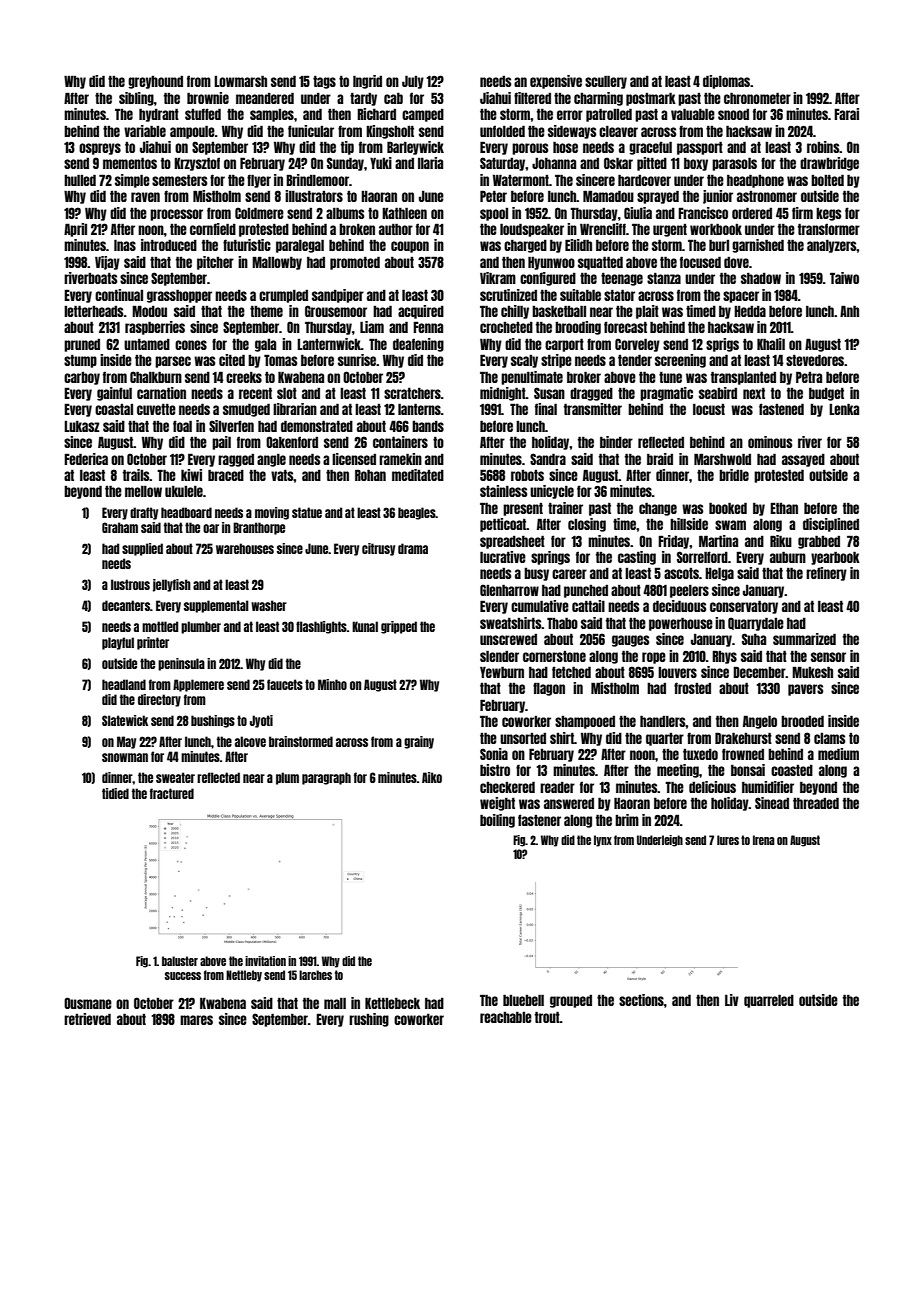 This document has height=1308, width=924. Describe the element at coordinates (315, 975) in the document. I see `larches` at that location.
